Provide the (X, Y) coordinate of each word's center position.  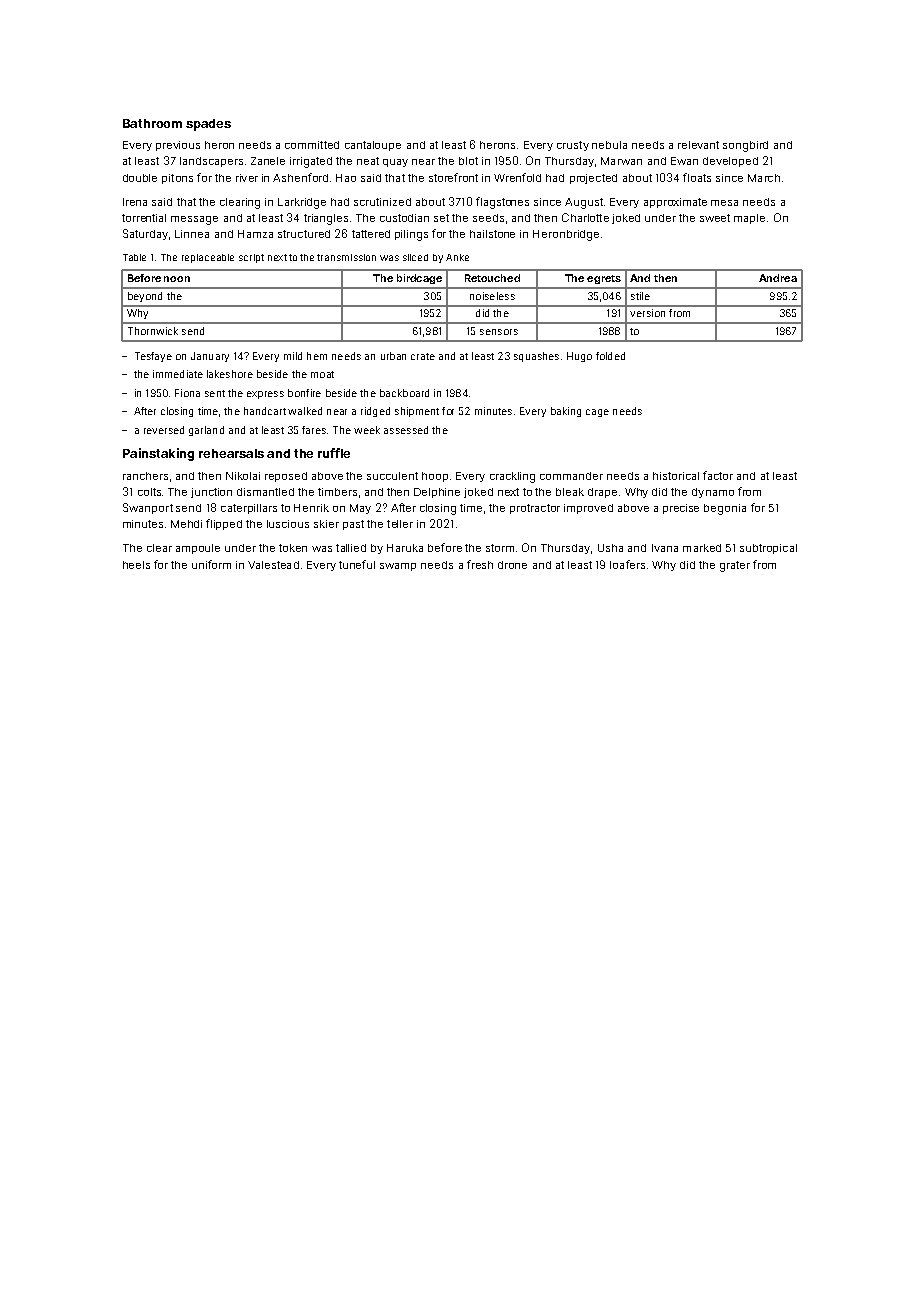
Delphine (437, 493)
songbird (745, 146)
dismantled (265, 492)
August (584, 203)
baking (566, 412)
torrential (144, 218)
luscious (288, 524)
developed (730, 162)
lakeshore (230, 374)
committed (312, 145)
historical (676, 476)
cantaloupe (373, 146)
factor (718, 475)
